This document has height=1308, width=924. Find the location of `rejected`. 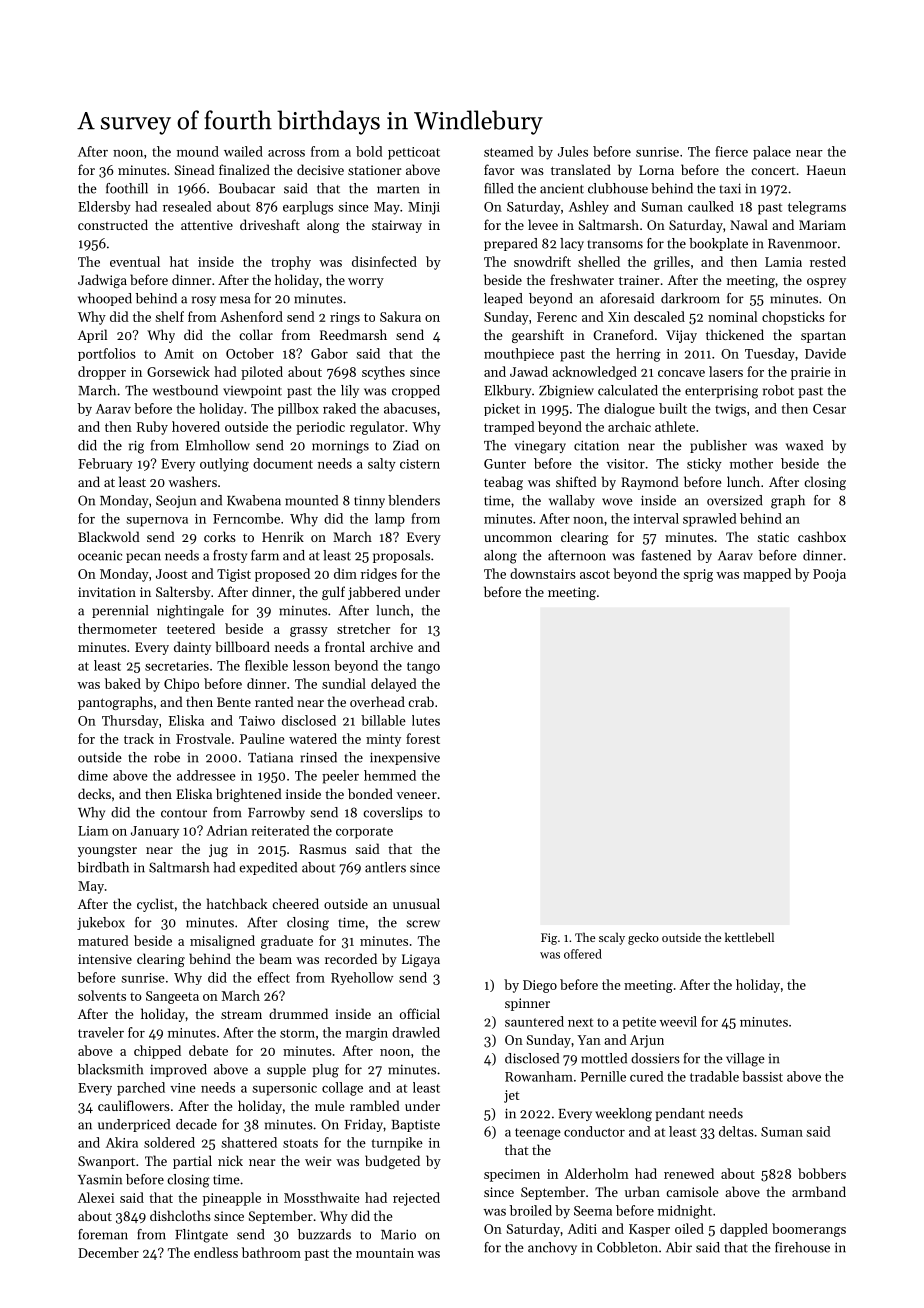

rejected is located at coordinates (416, 1199).
